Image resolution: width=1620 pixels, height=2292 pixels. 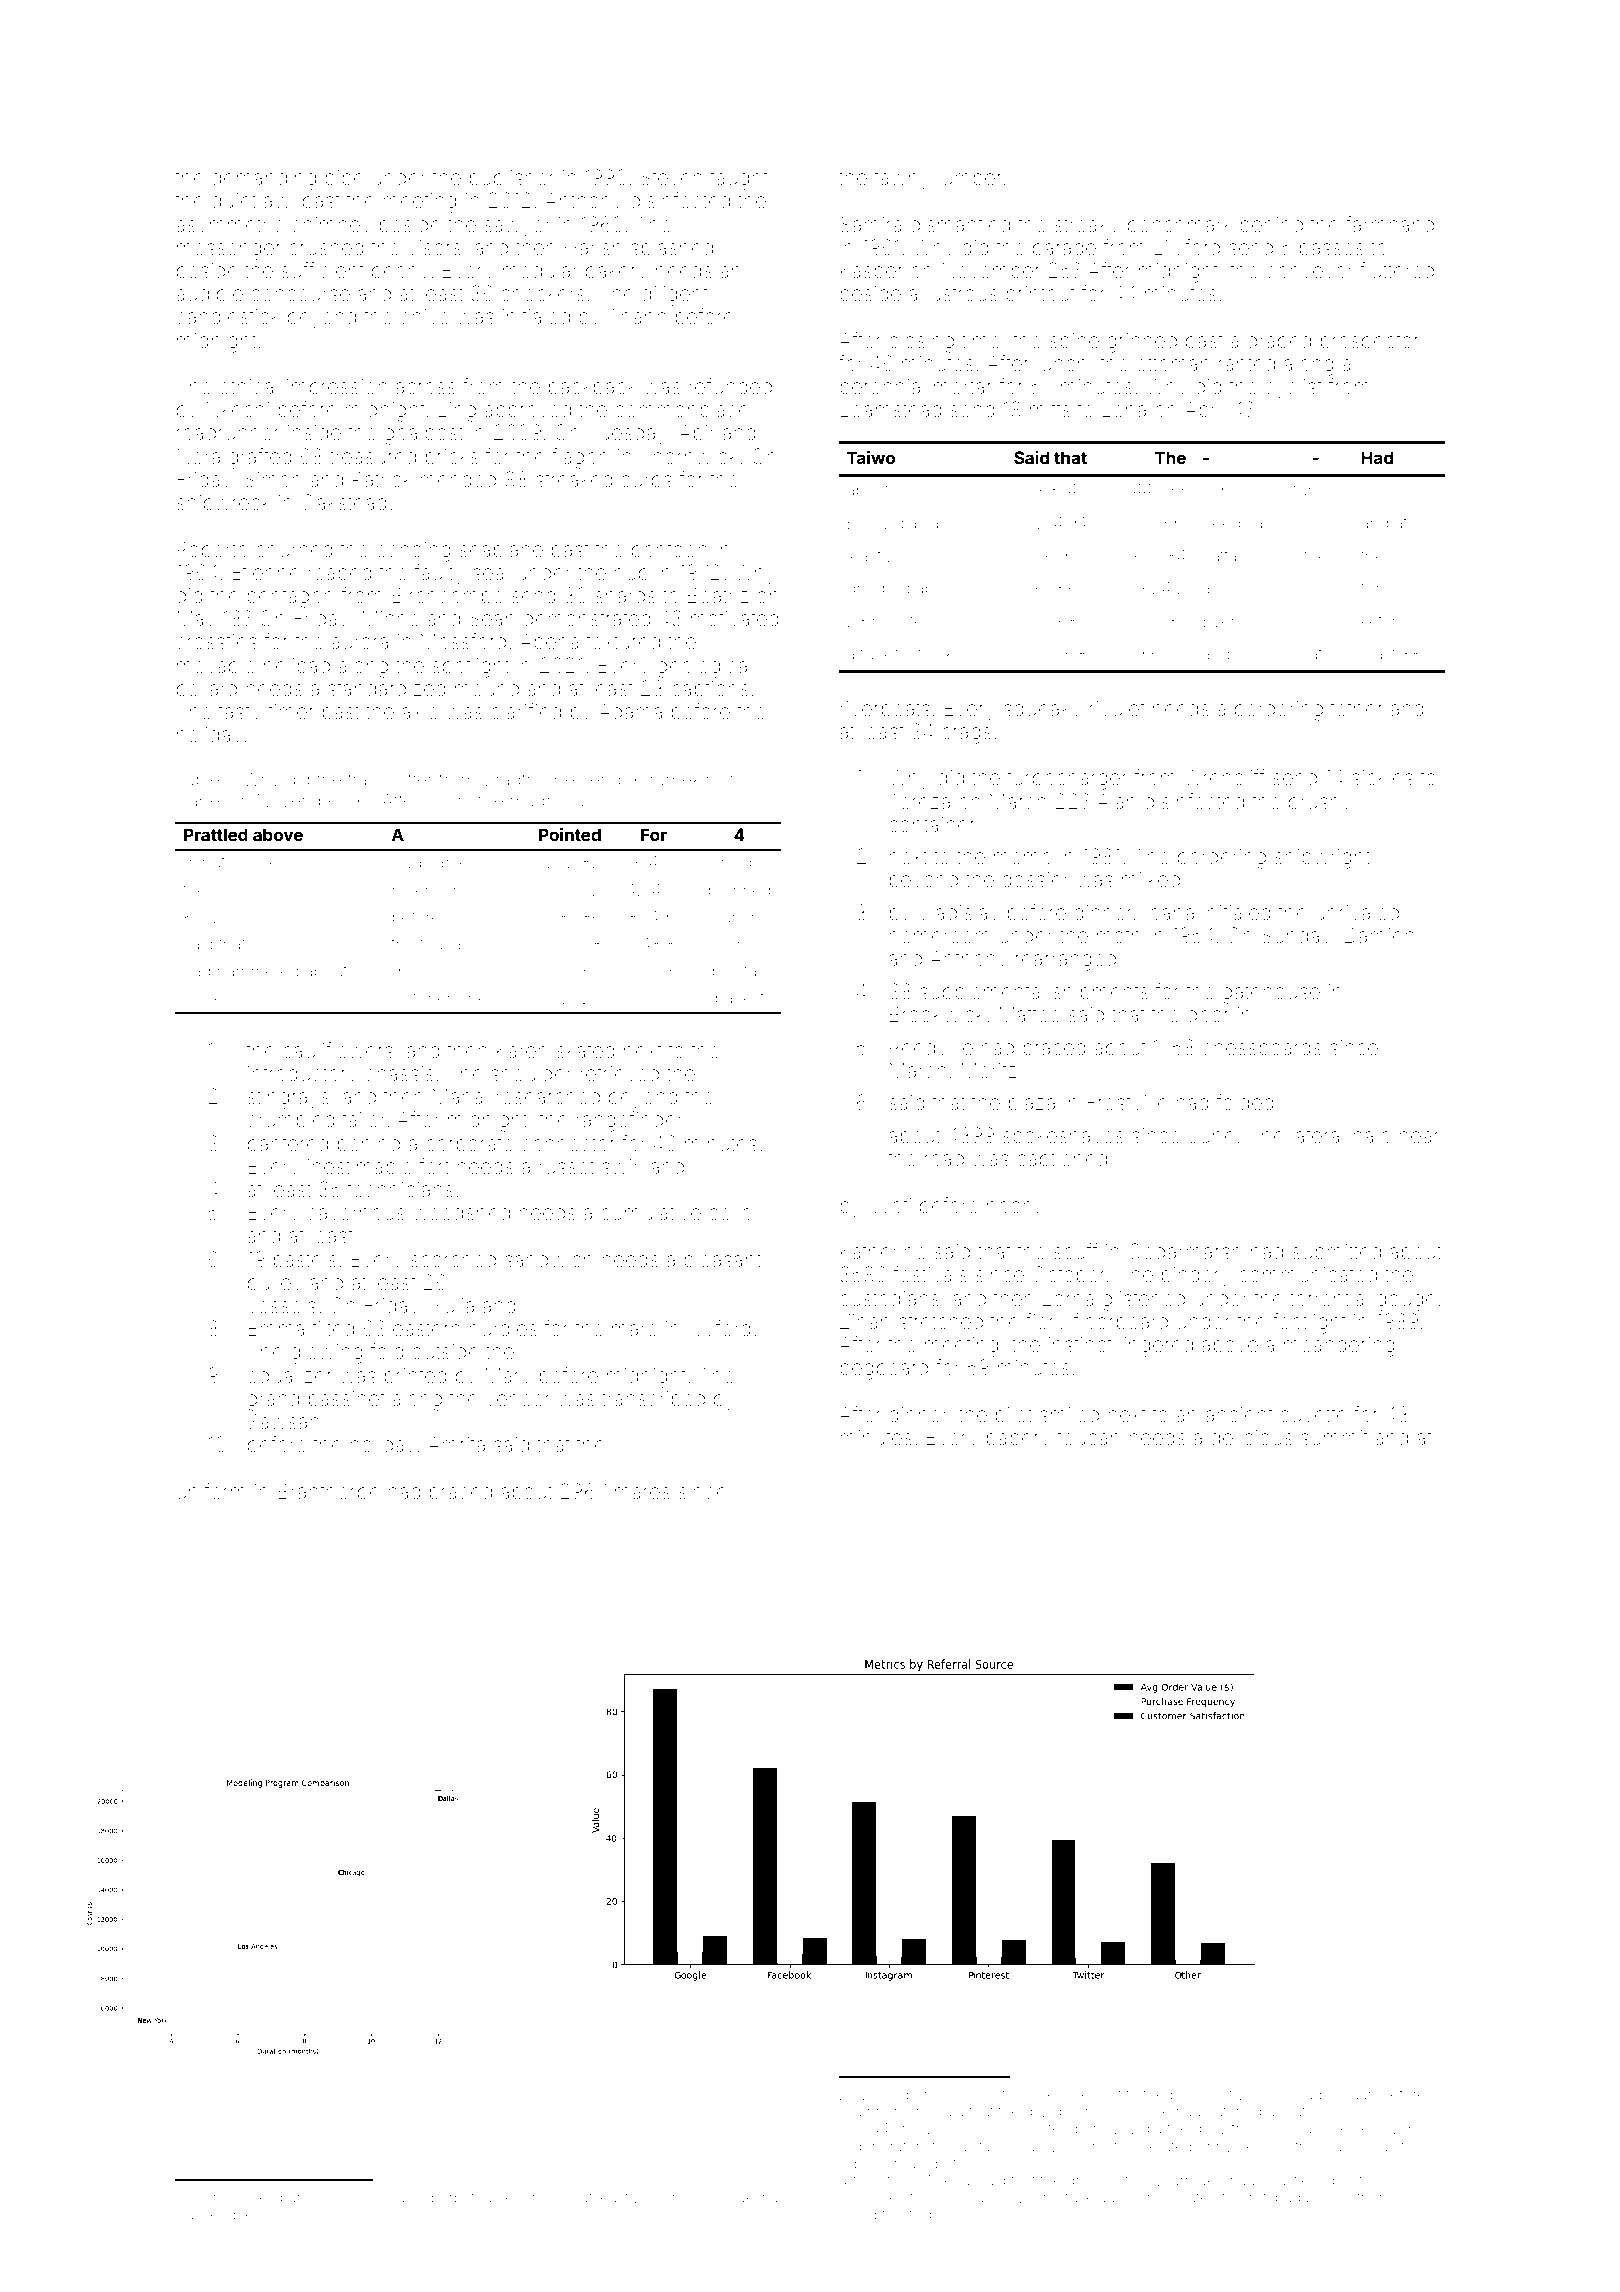 What do you see at coordinates (264, 180) in the document?
I see `demanding` at bounding box center [264, 180].
